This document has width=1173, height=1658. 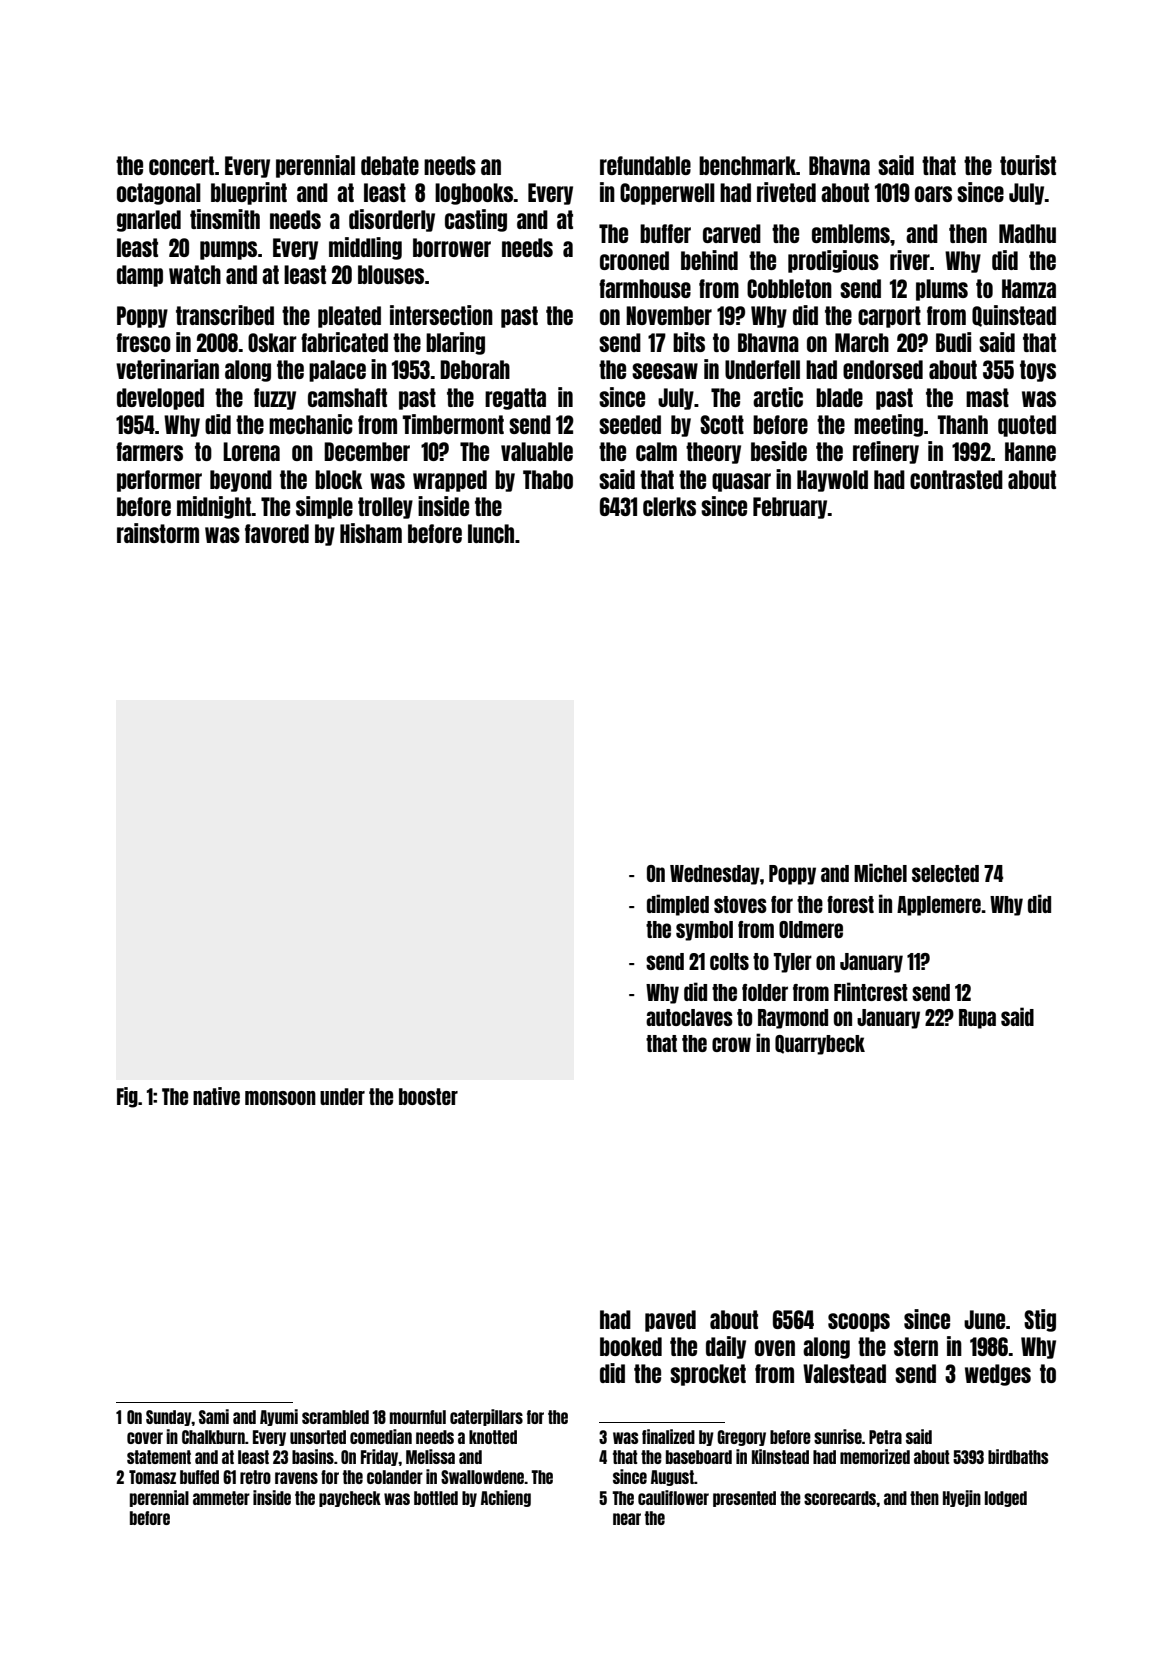 What do you see at coordinates (1040, 1320) in the document?
I see `Stig` at bounding box center [1040, 1320].
